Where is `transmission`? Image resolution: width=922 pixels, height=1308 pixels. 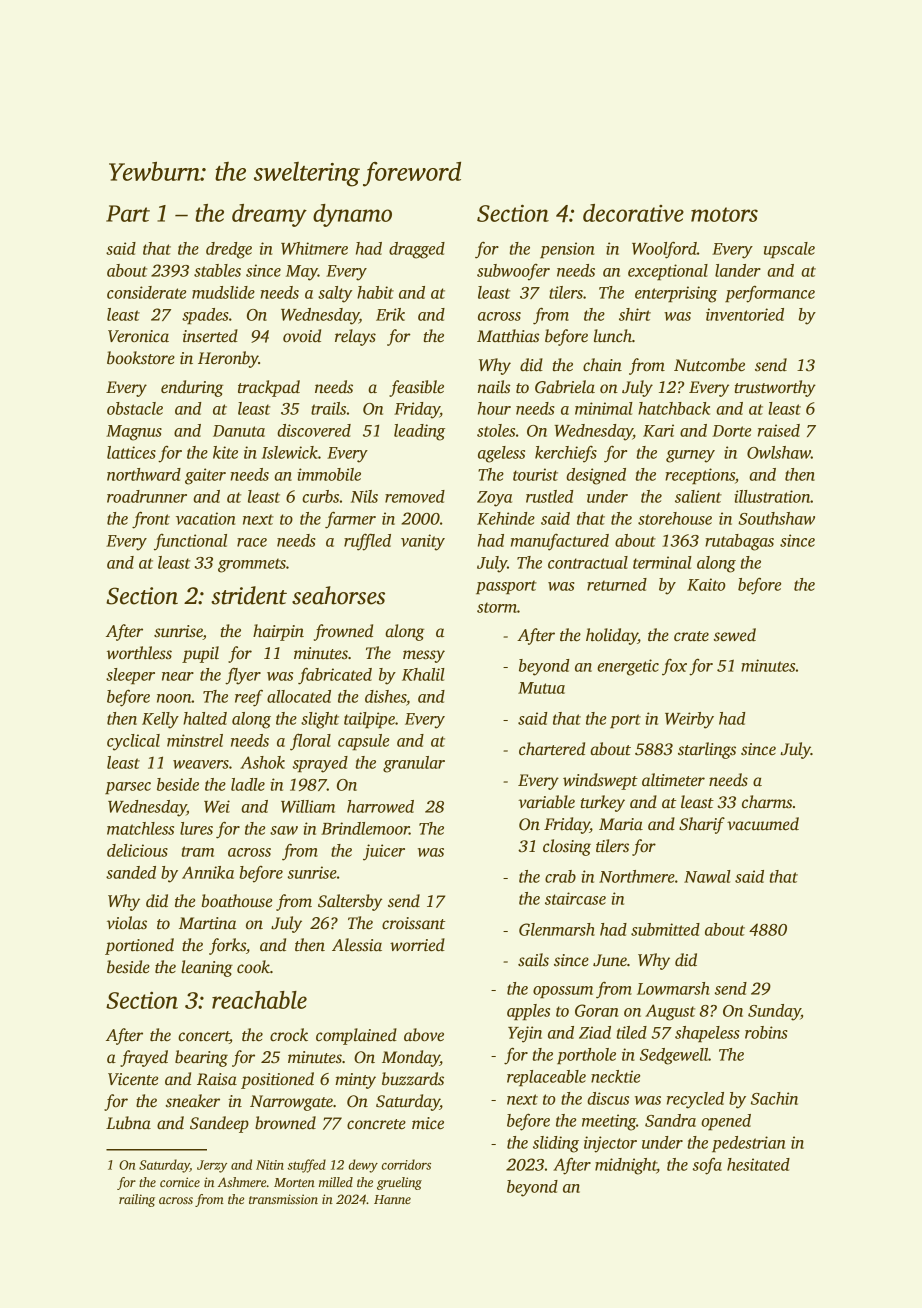
transmission is located at coordinates (283, 1199).
